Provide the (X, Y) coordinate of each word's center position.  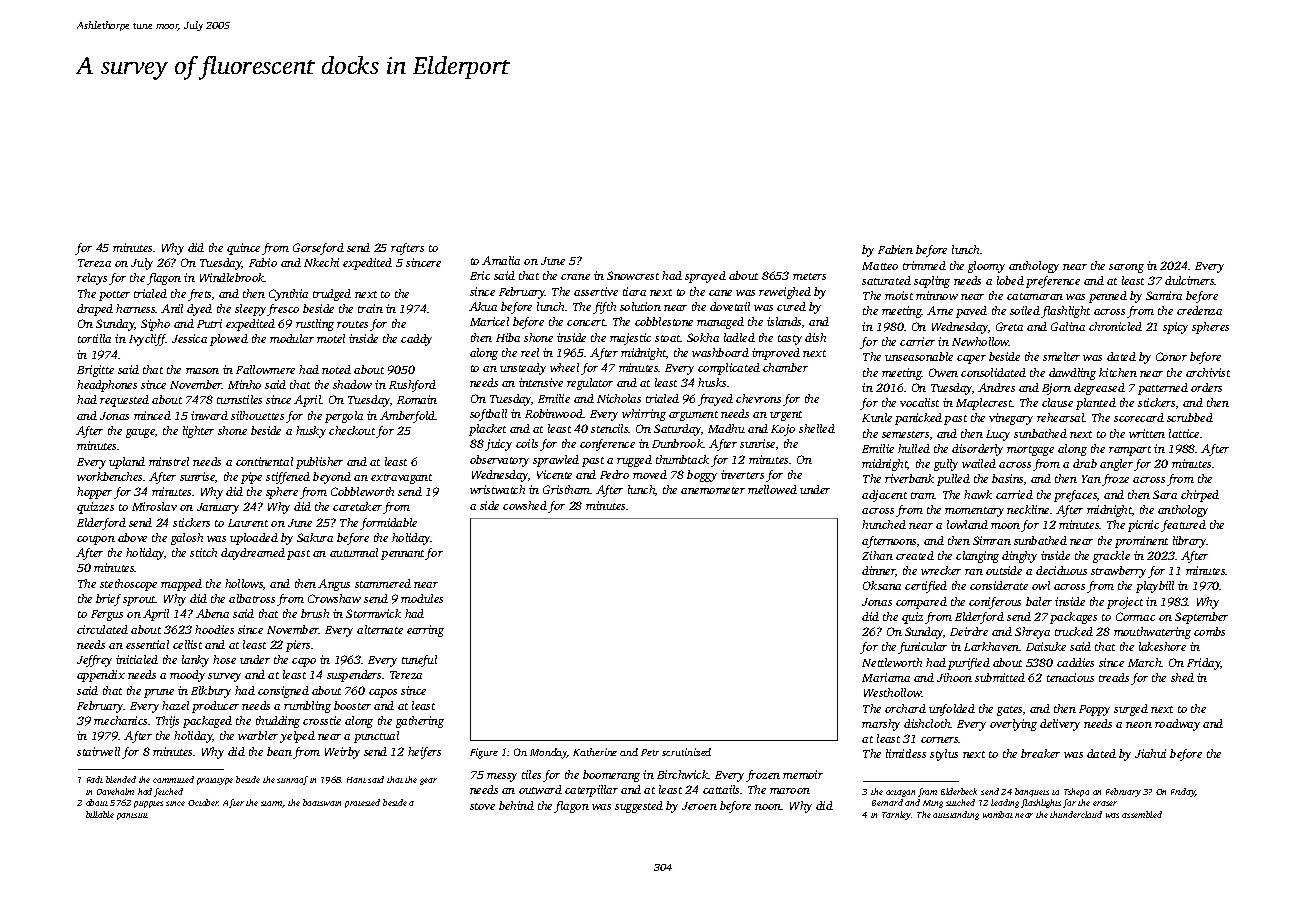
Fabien (895, 249)
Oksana (882, 585)
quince (243, 249)
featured (1183, 526)
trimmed (924, 265)
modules (422, 598)
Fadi (95, 779)
